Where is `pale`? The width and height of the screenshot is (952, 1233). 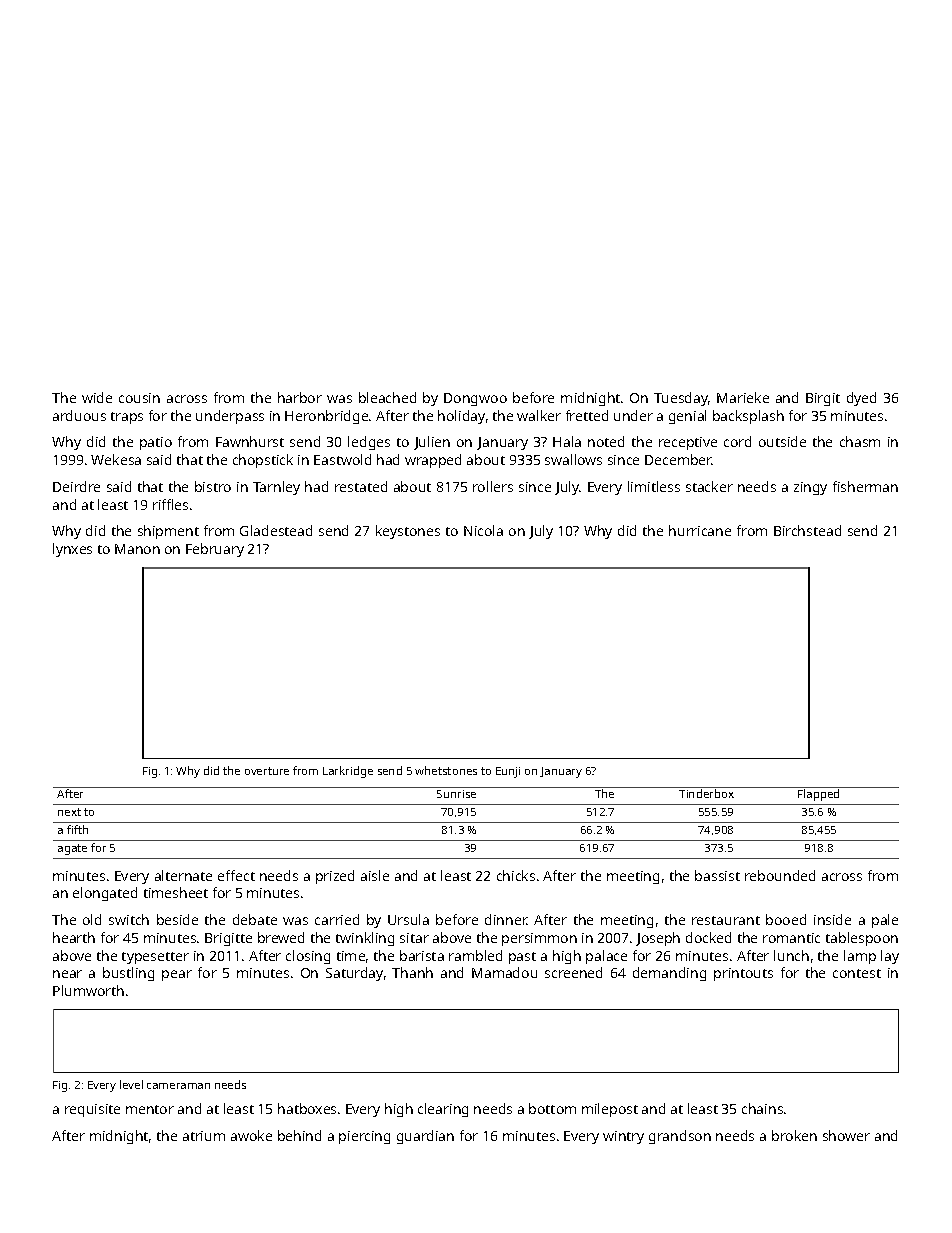 pale is located at coordinates (885, 921).
